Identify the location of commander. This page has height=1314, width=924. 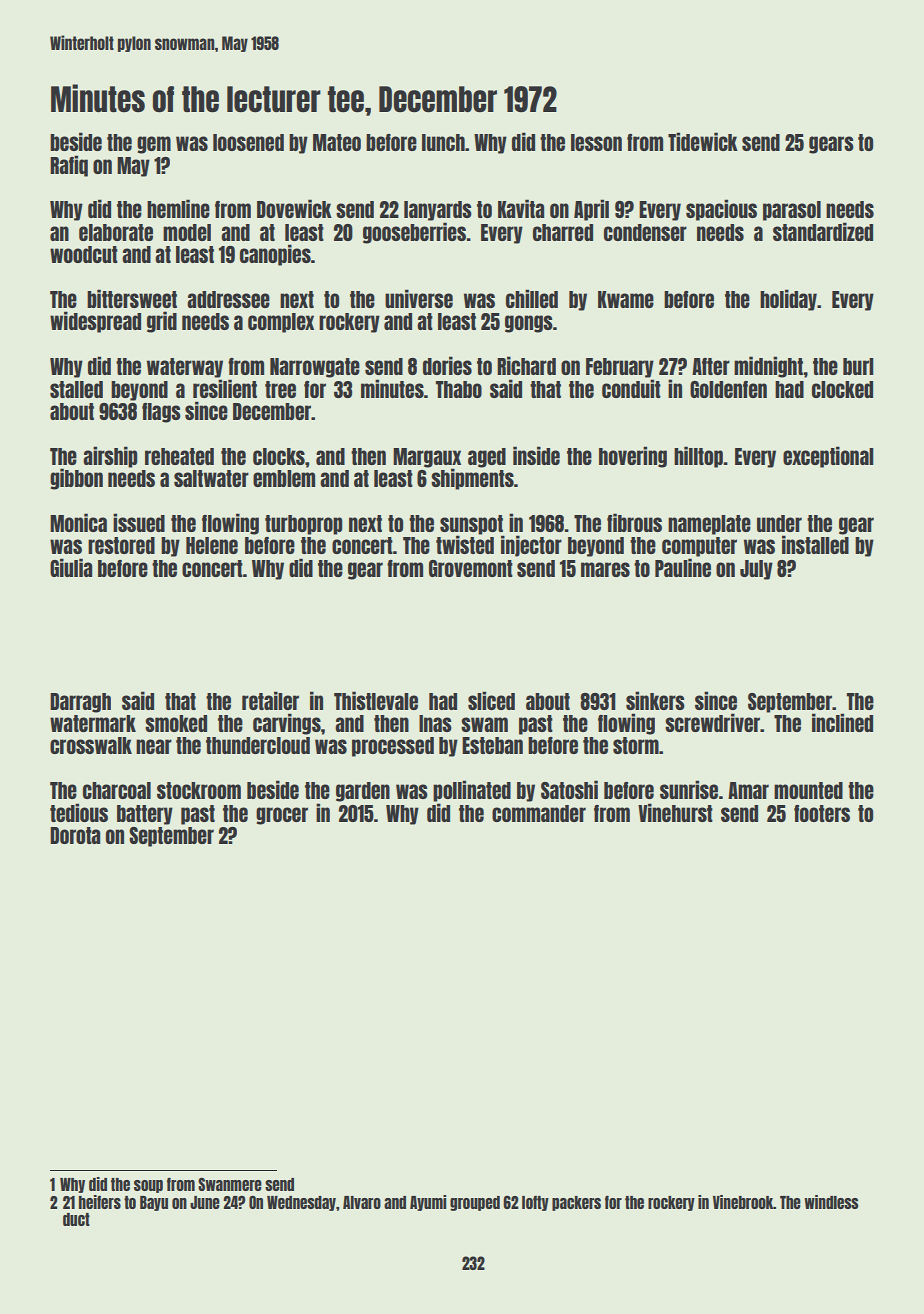
(539, 813).
